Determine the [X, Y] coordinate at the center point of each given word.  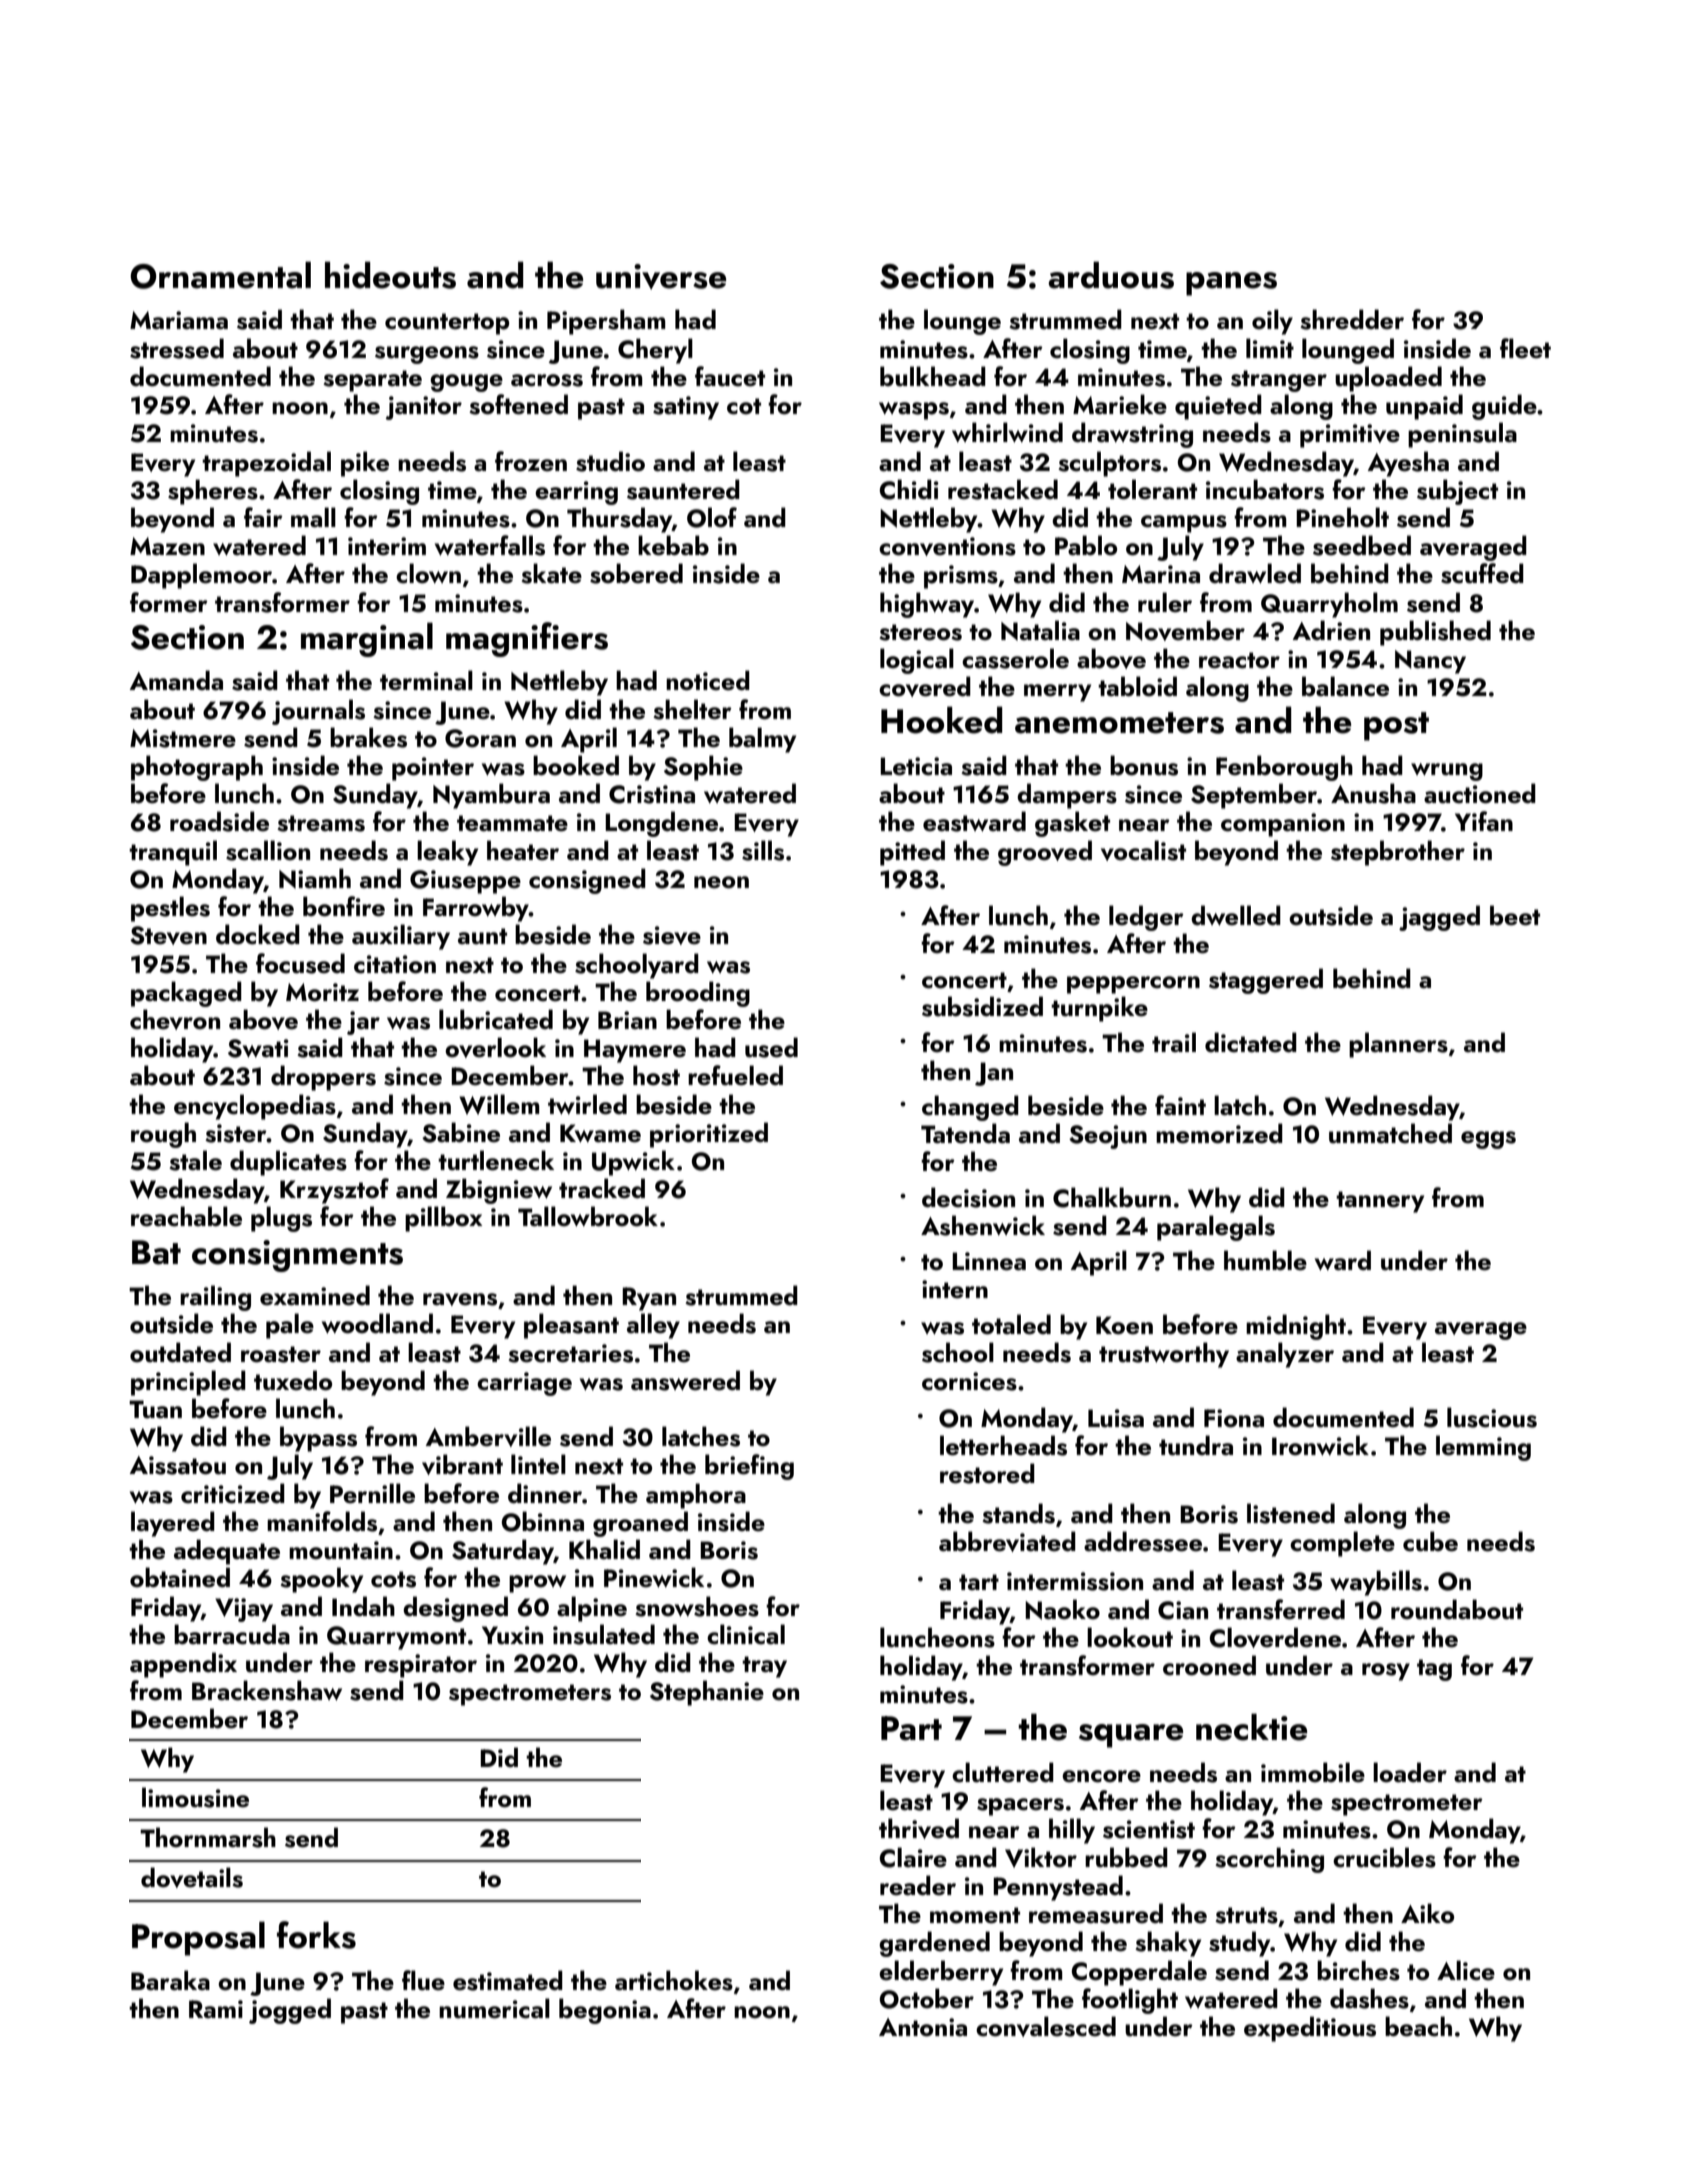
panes [1231, 284]
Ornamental [220, 275]
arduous [1111, 275]
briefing [749, 1467]
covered [925, 686]
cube [1430, 1541]
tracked [602, 1188]
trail [1174, 1042]
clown [428, 573]
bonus [1144, 765]
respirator [421, 1666]
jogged [290, 2011]
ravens [460, 1299]
